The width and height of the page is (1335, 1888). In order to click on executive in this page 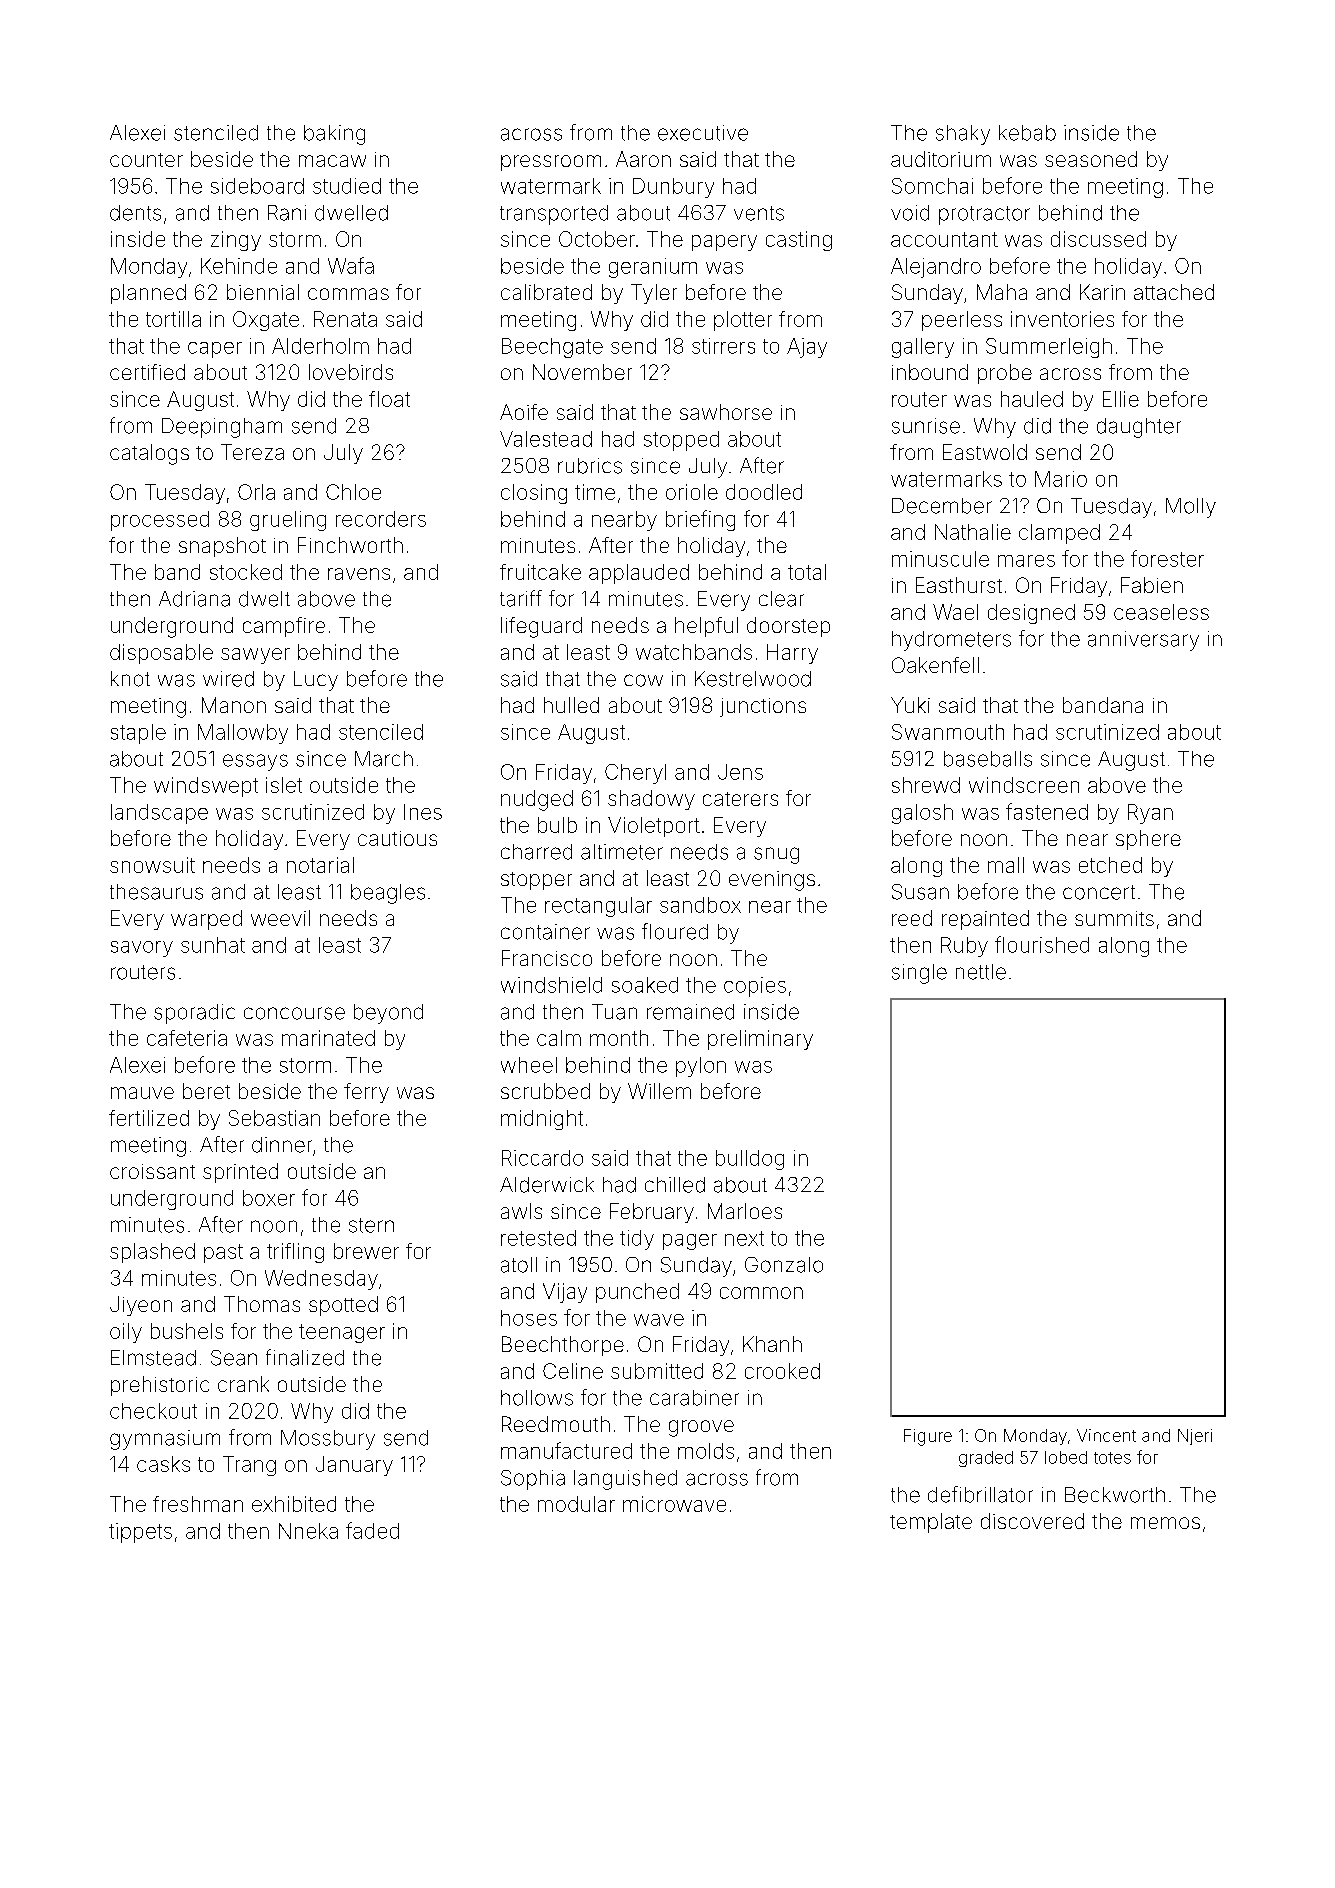, I will do `click(703, 133)`.
